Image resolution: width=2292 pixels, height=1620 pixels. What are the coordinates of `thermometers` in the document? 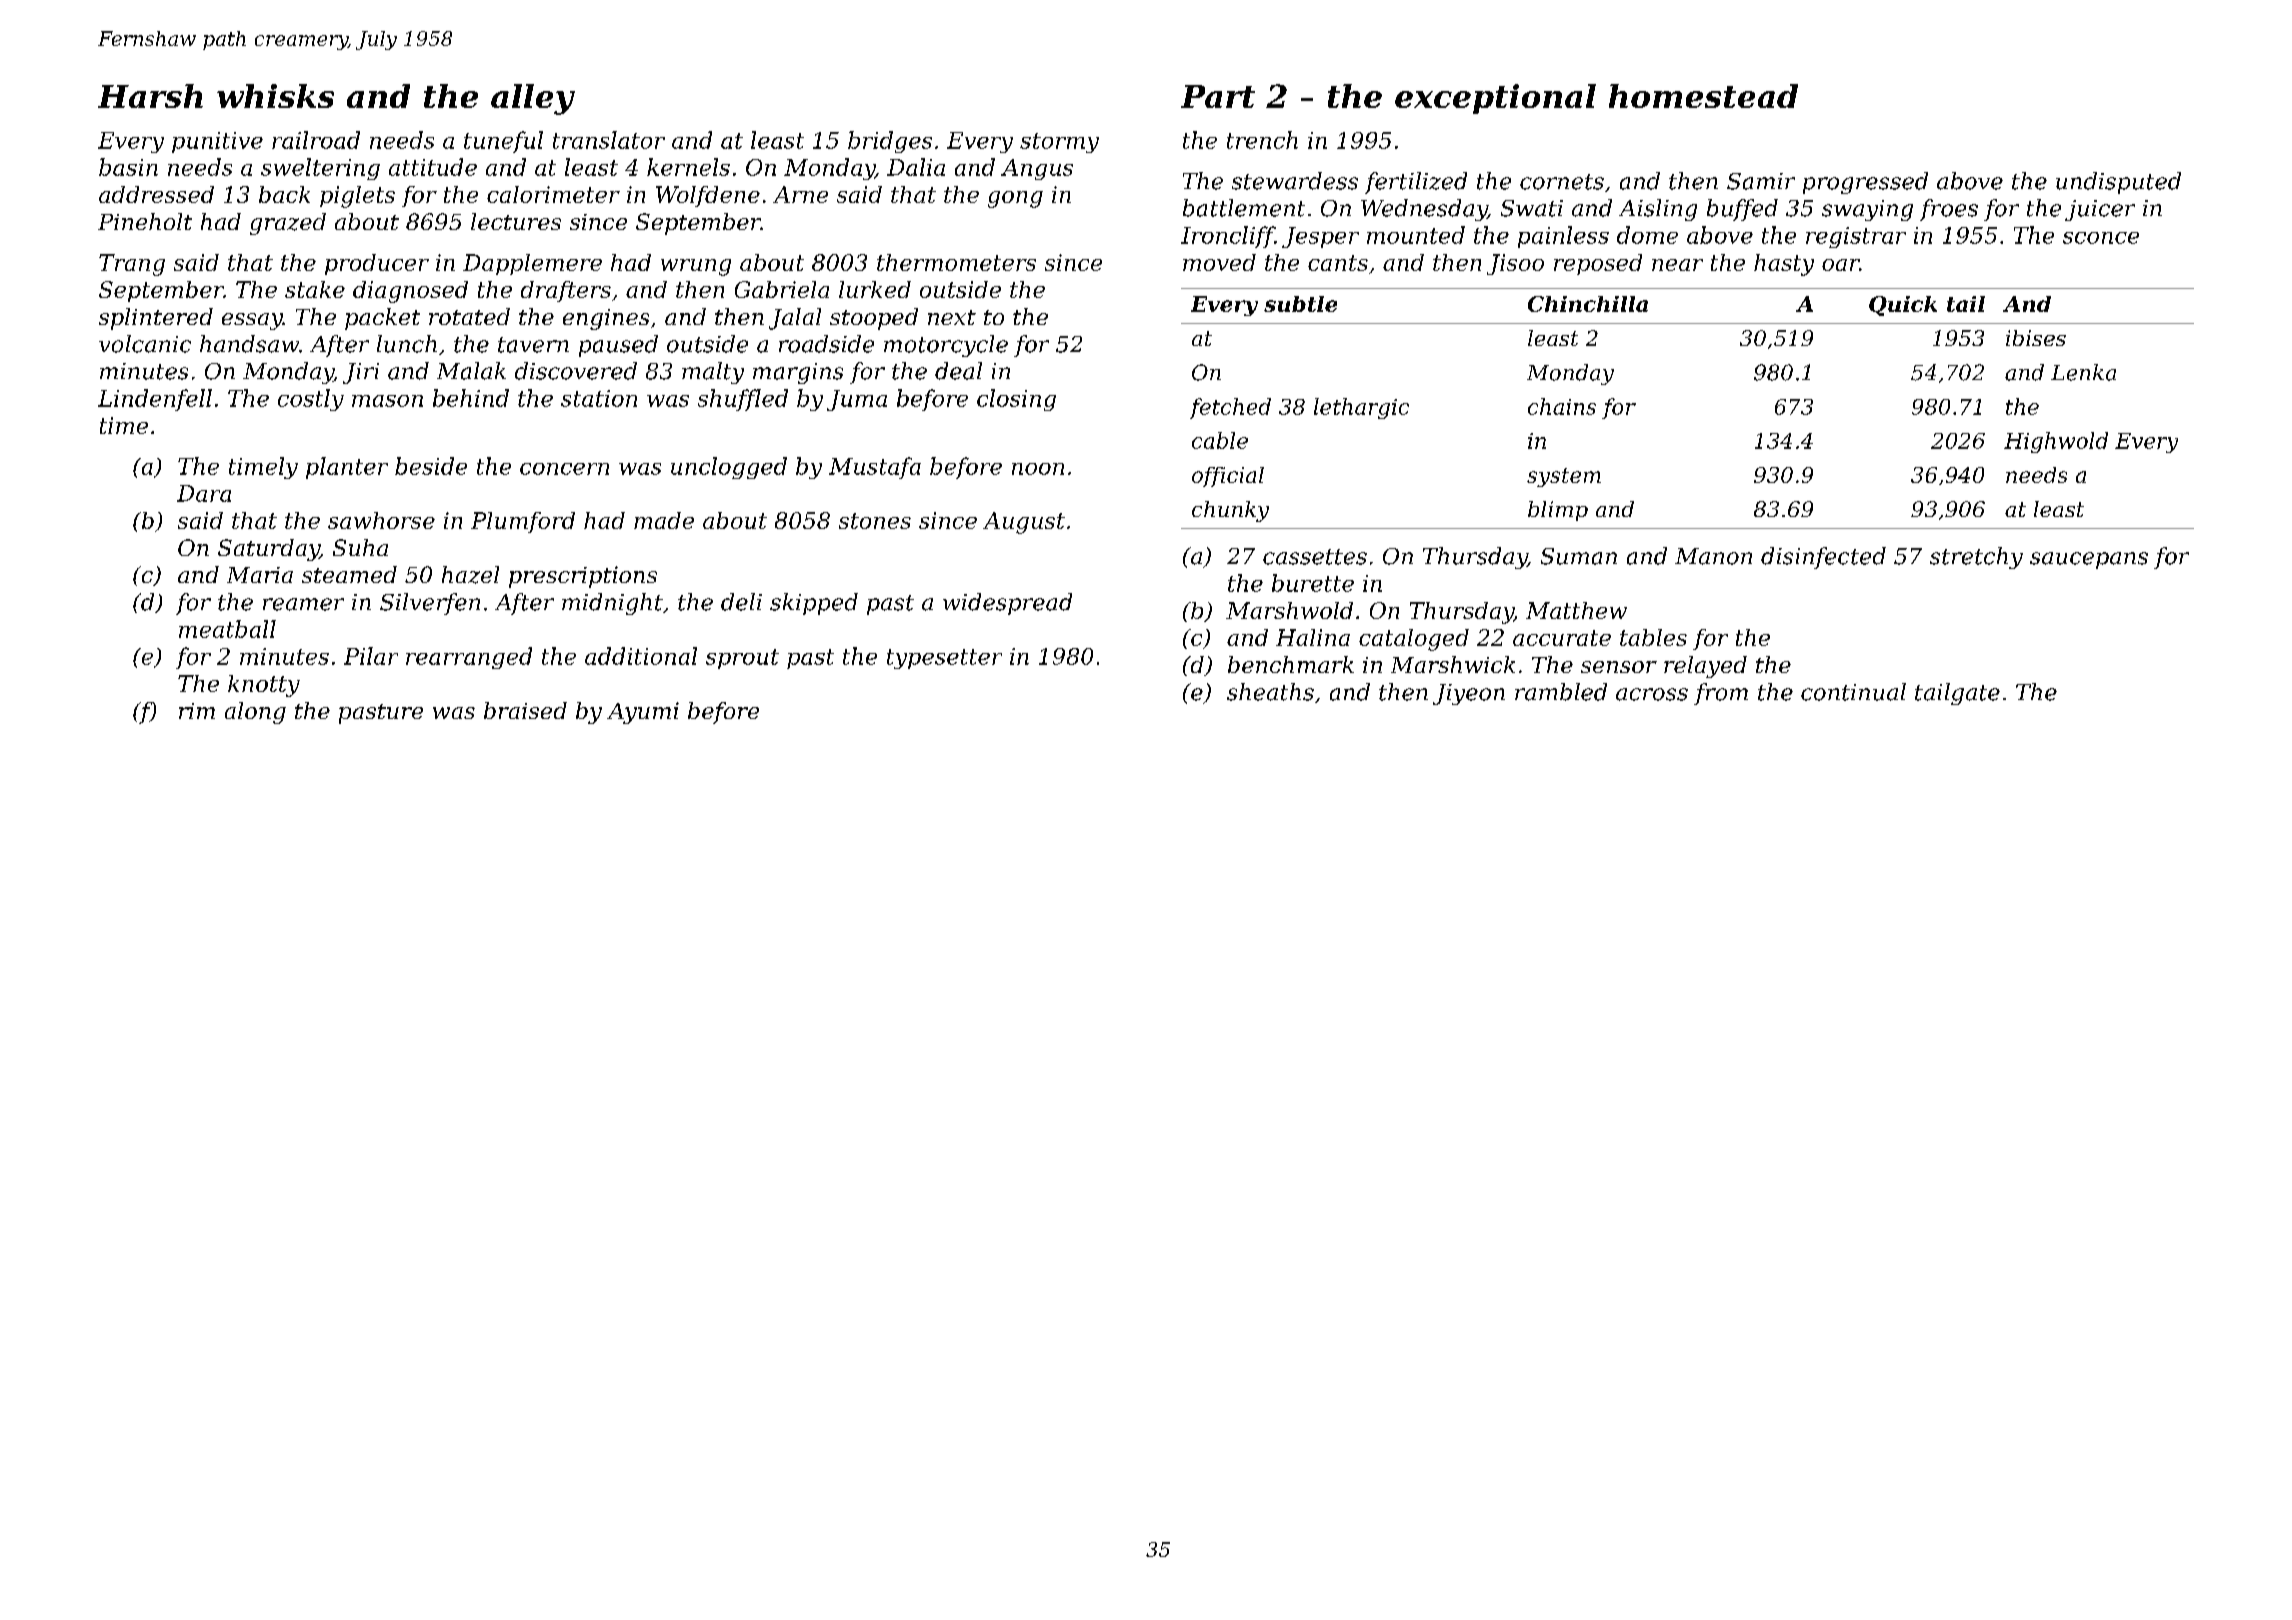 It's located at (956, 262).
